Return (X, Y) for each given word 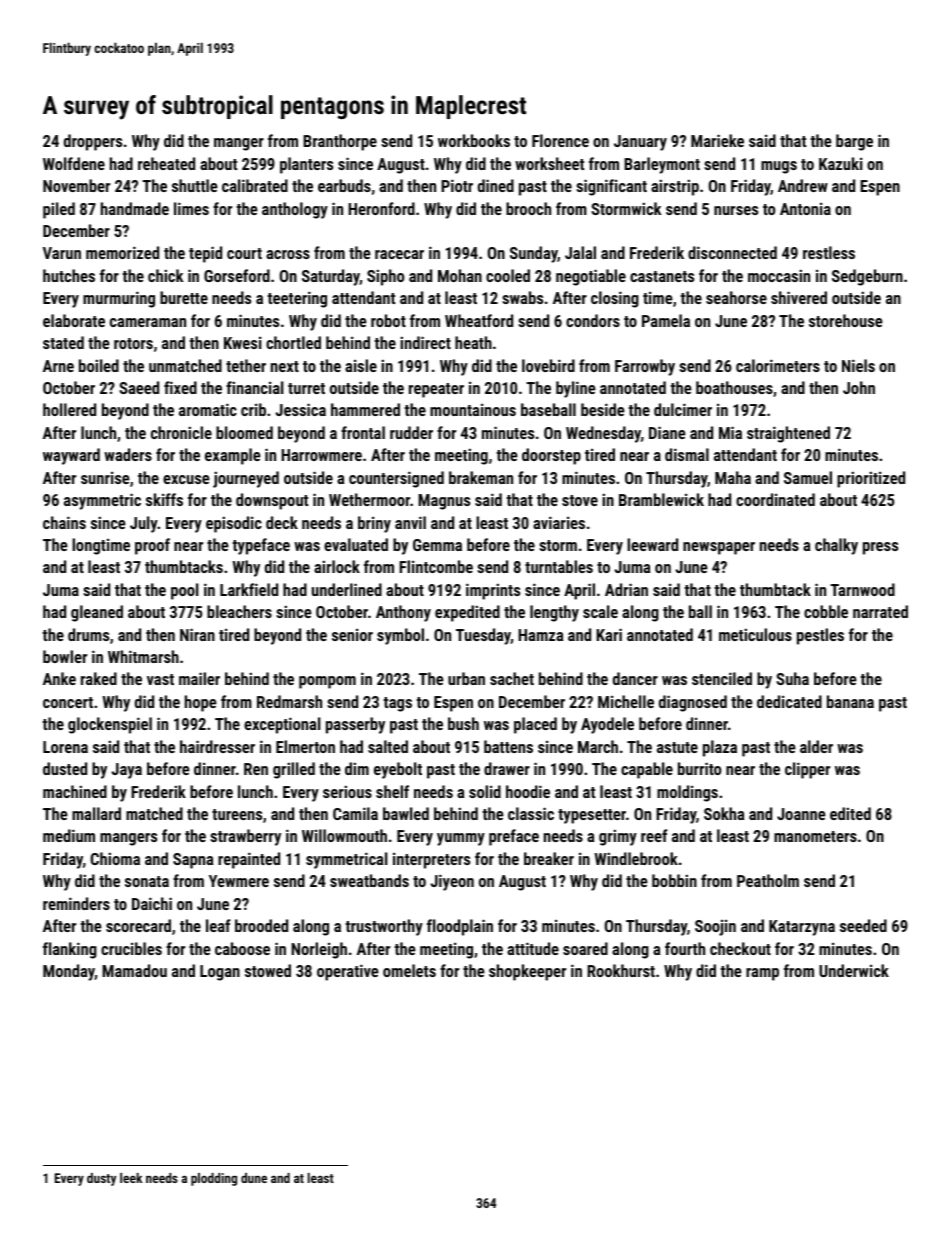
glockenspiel (110, 725)
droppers (93, 142)
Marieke (717, 140)
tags (397, 704)
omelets (409, 970)
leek (131, 1178)
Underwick (854, 970)
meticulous (755, 634)
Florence (560, 140)
